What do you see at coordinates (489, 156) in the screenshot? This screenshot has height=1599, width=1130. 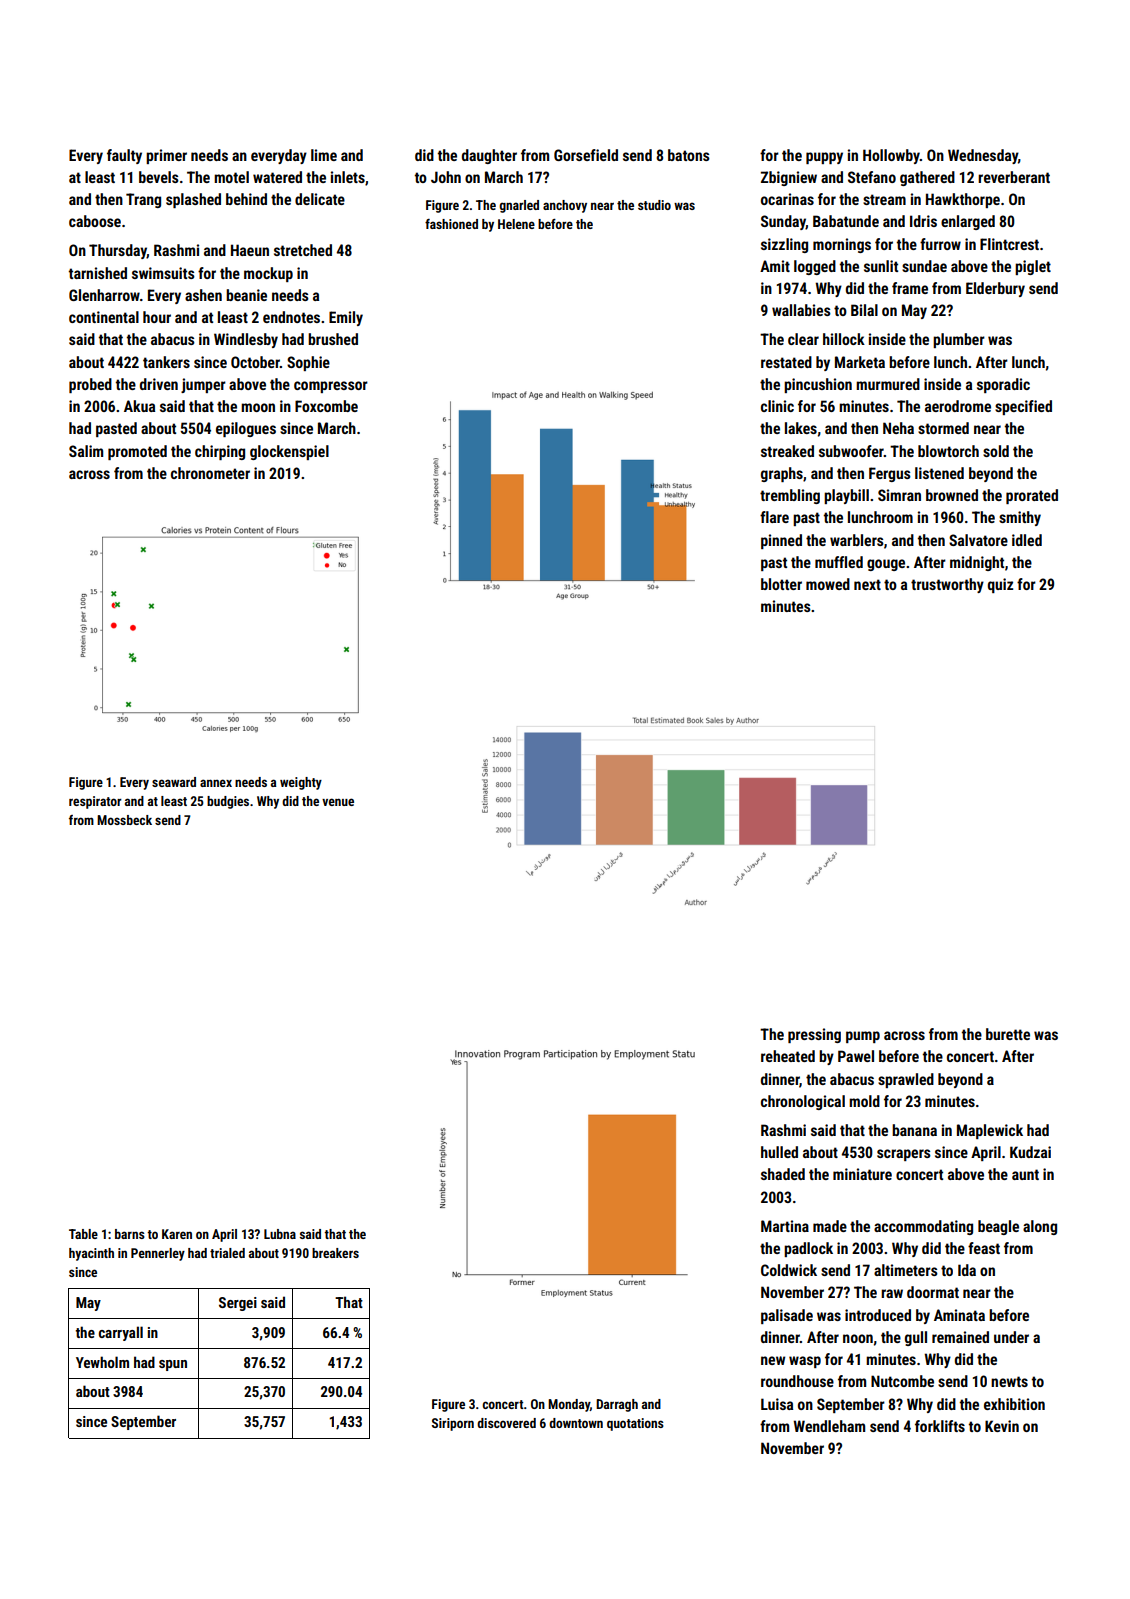 I see `daughter` at bounding box center [489, 156].
